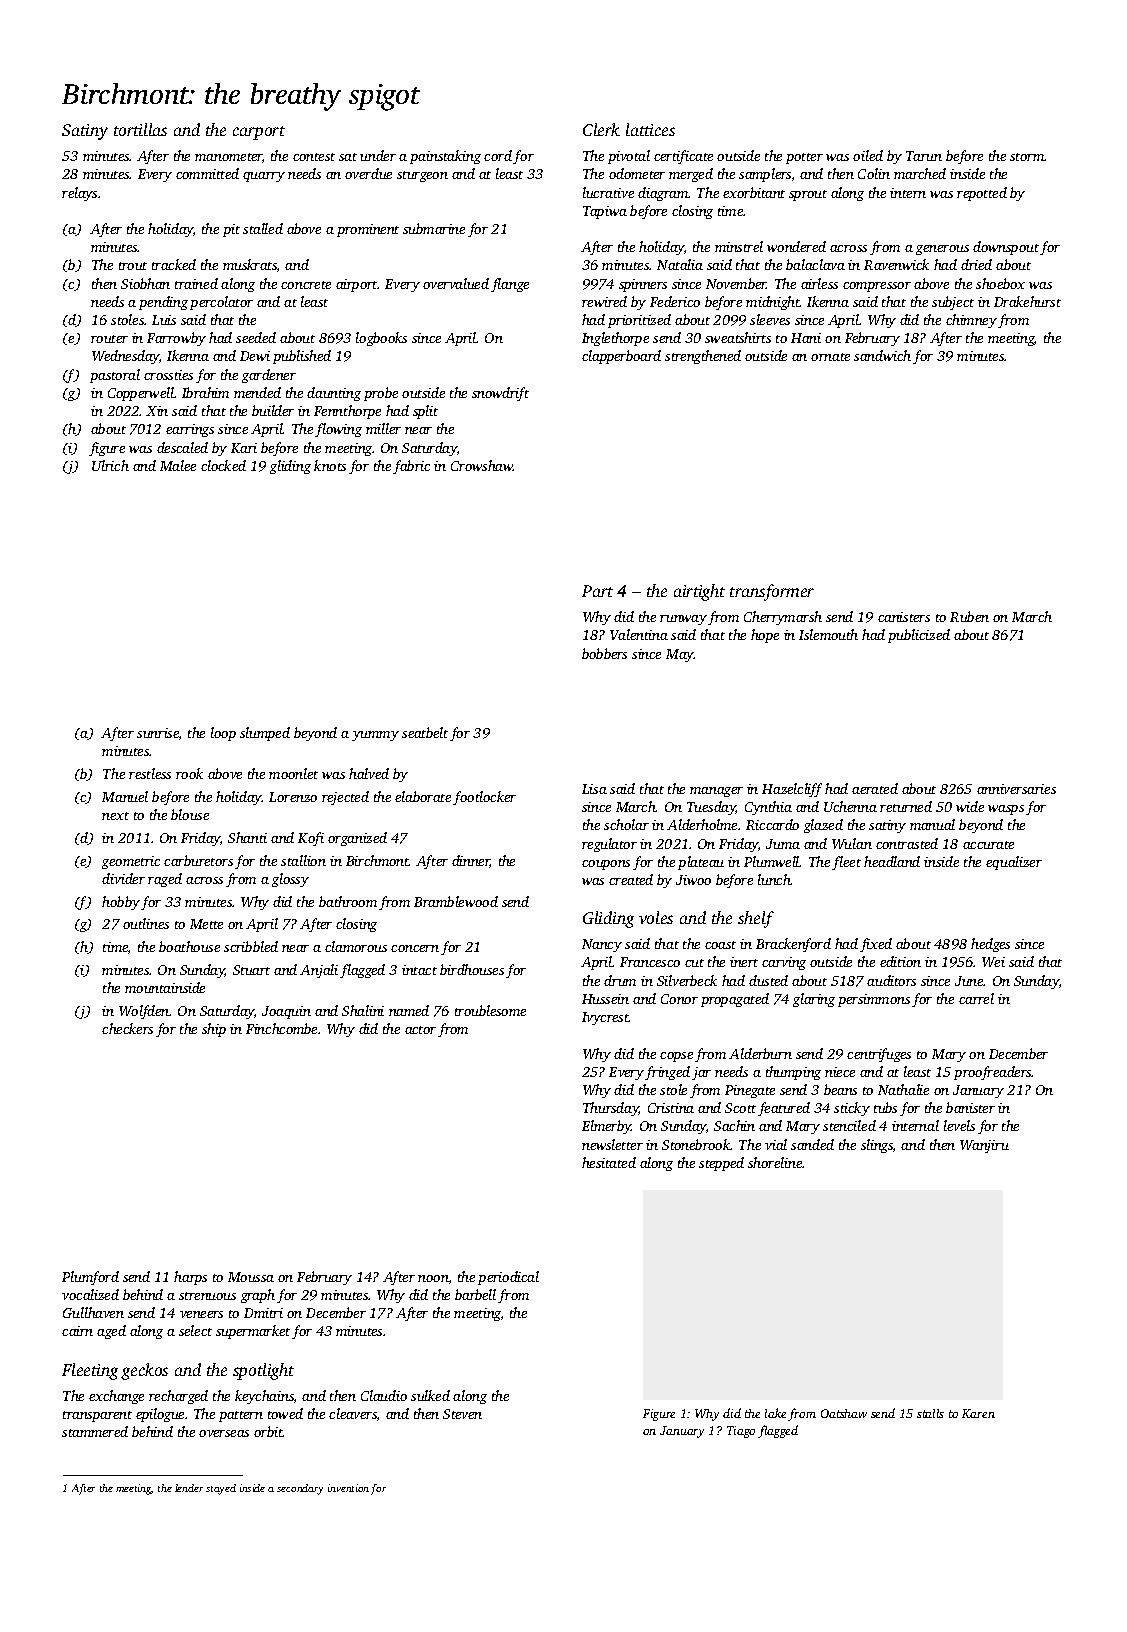 The image size is (1127, 1632). Describe the element at coordinates (699, 592) in the page. I see `airtight` at that location.
